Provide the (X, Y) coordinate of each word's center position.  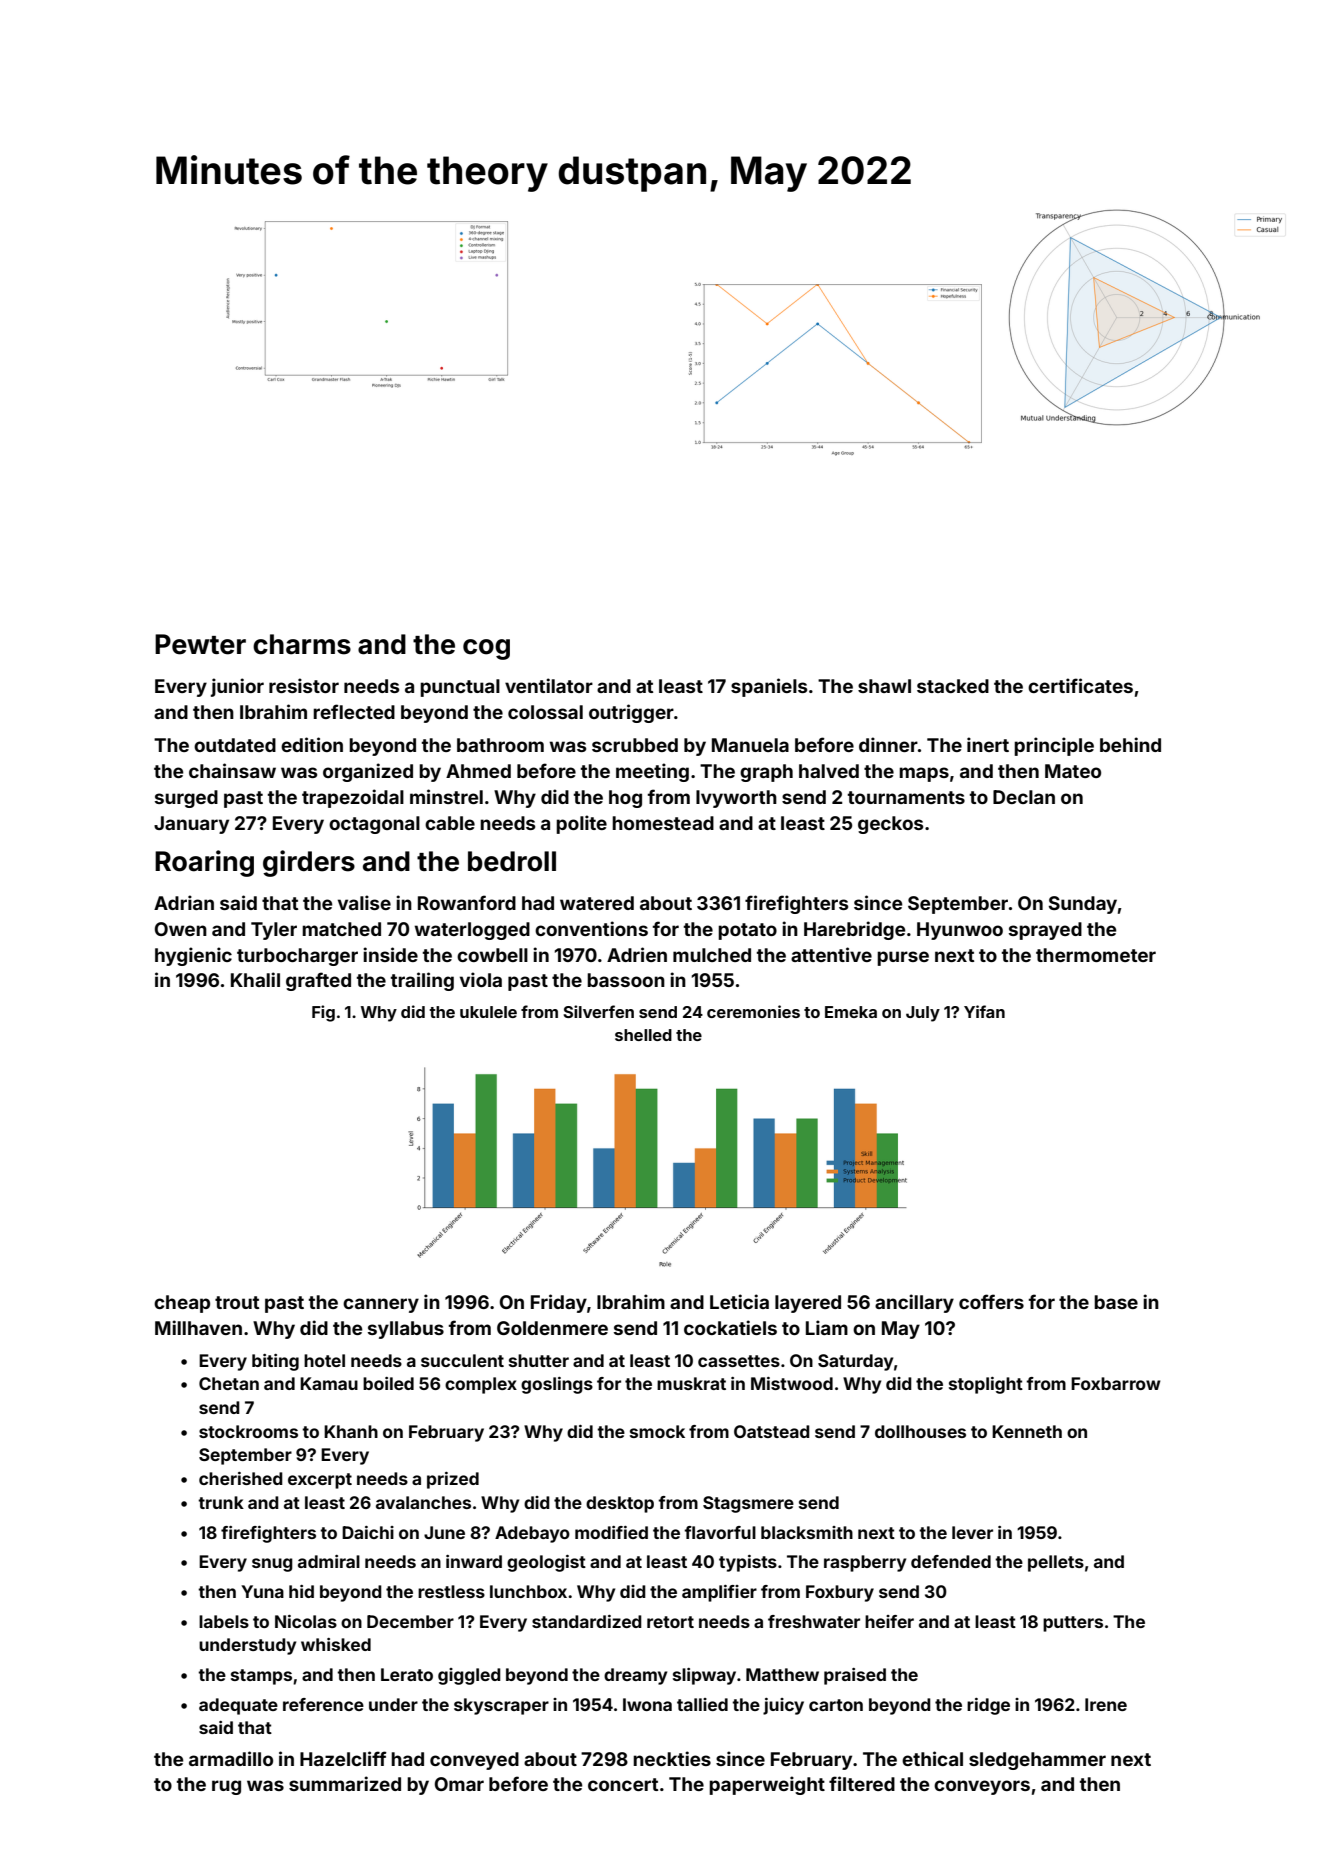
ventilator (549, 685)
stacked (953, 686)
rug (226, 1787)
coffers (991, 1301)
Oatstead (772, 1431)
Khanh (351, 1431)
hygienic (193, 956)
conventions (591, 928)
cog (486, 649)
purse (903, 958)
